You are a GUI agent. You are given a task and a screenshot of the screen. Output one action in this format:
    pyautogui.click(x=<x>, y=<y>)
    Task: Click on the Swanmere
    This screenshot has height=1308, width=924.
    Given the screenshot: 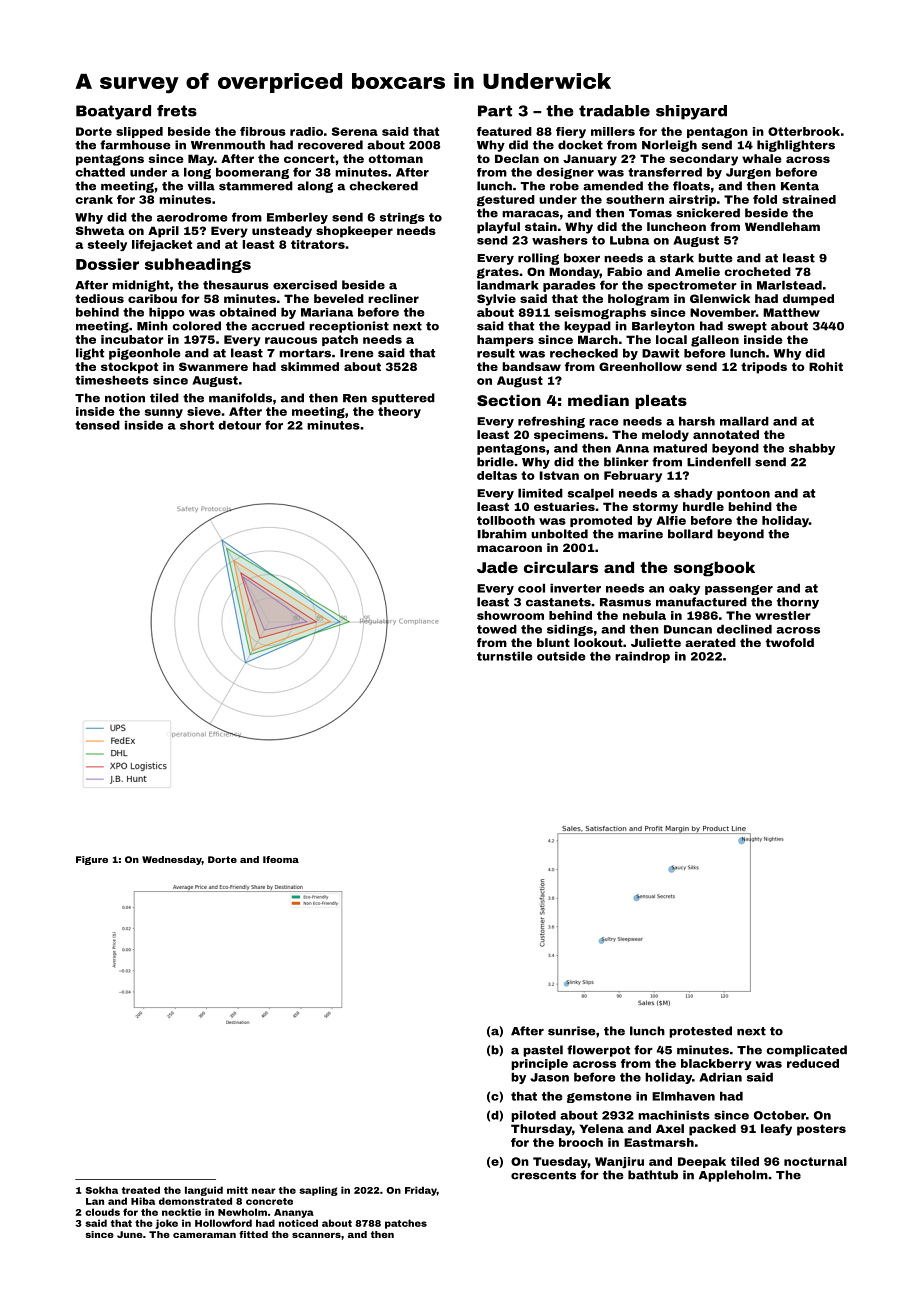 What is the action you would take?
    pyautogui.click(x=213, y=366)
